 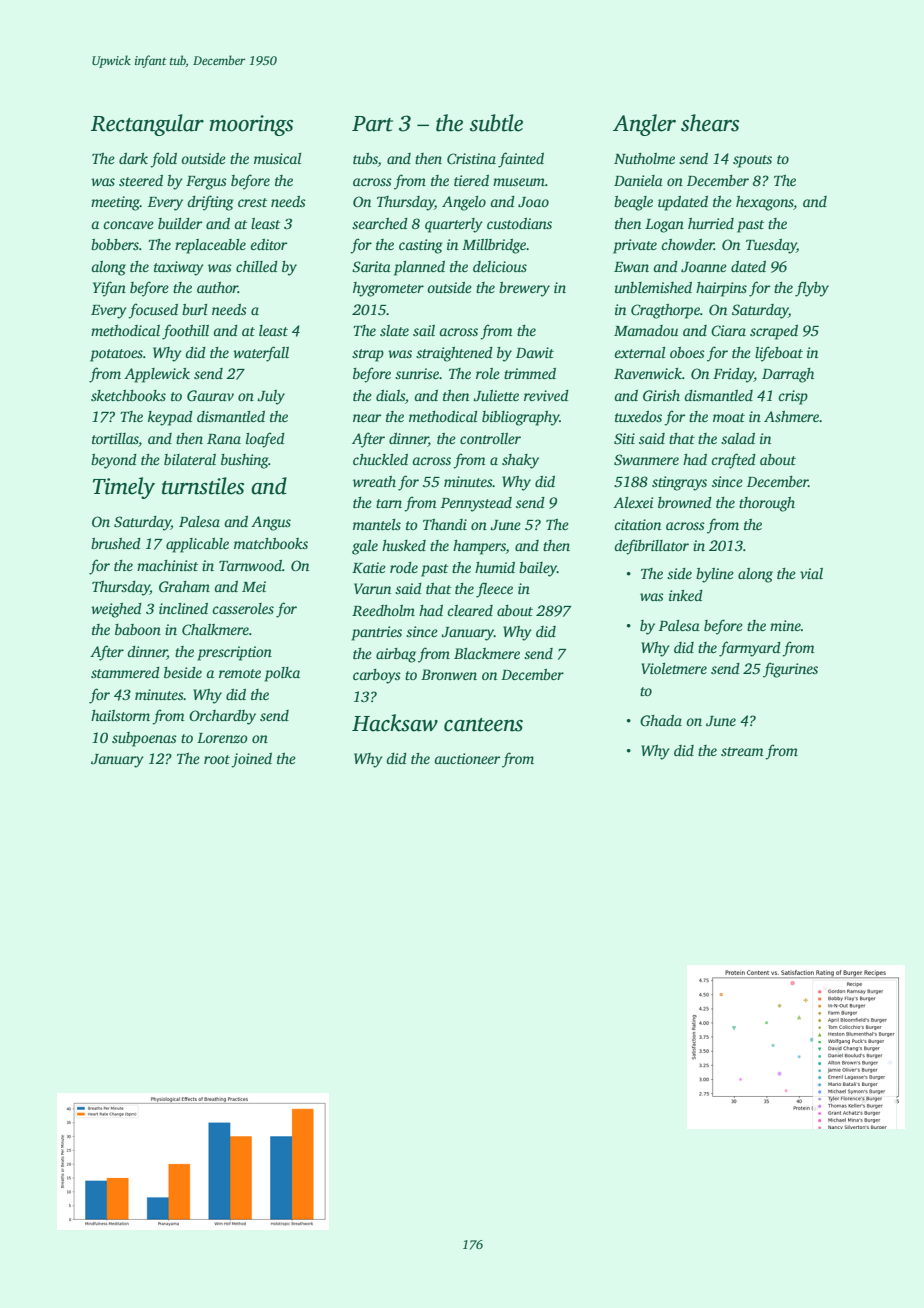 I want to click on Bronwen, so click(x=449, y=674).
